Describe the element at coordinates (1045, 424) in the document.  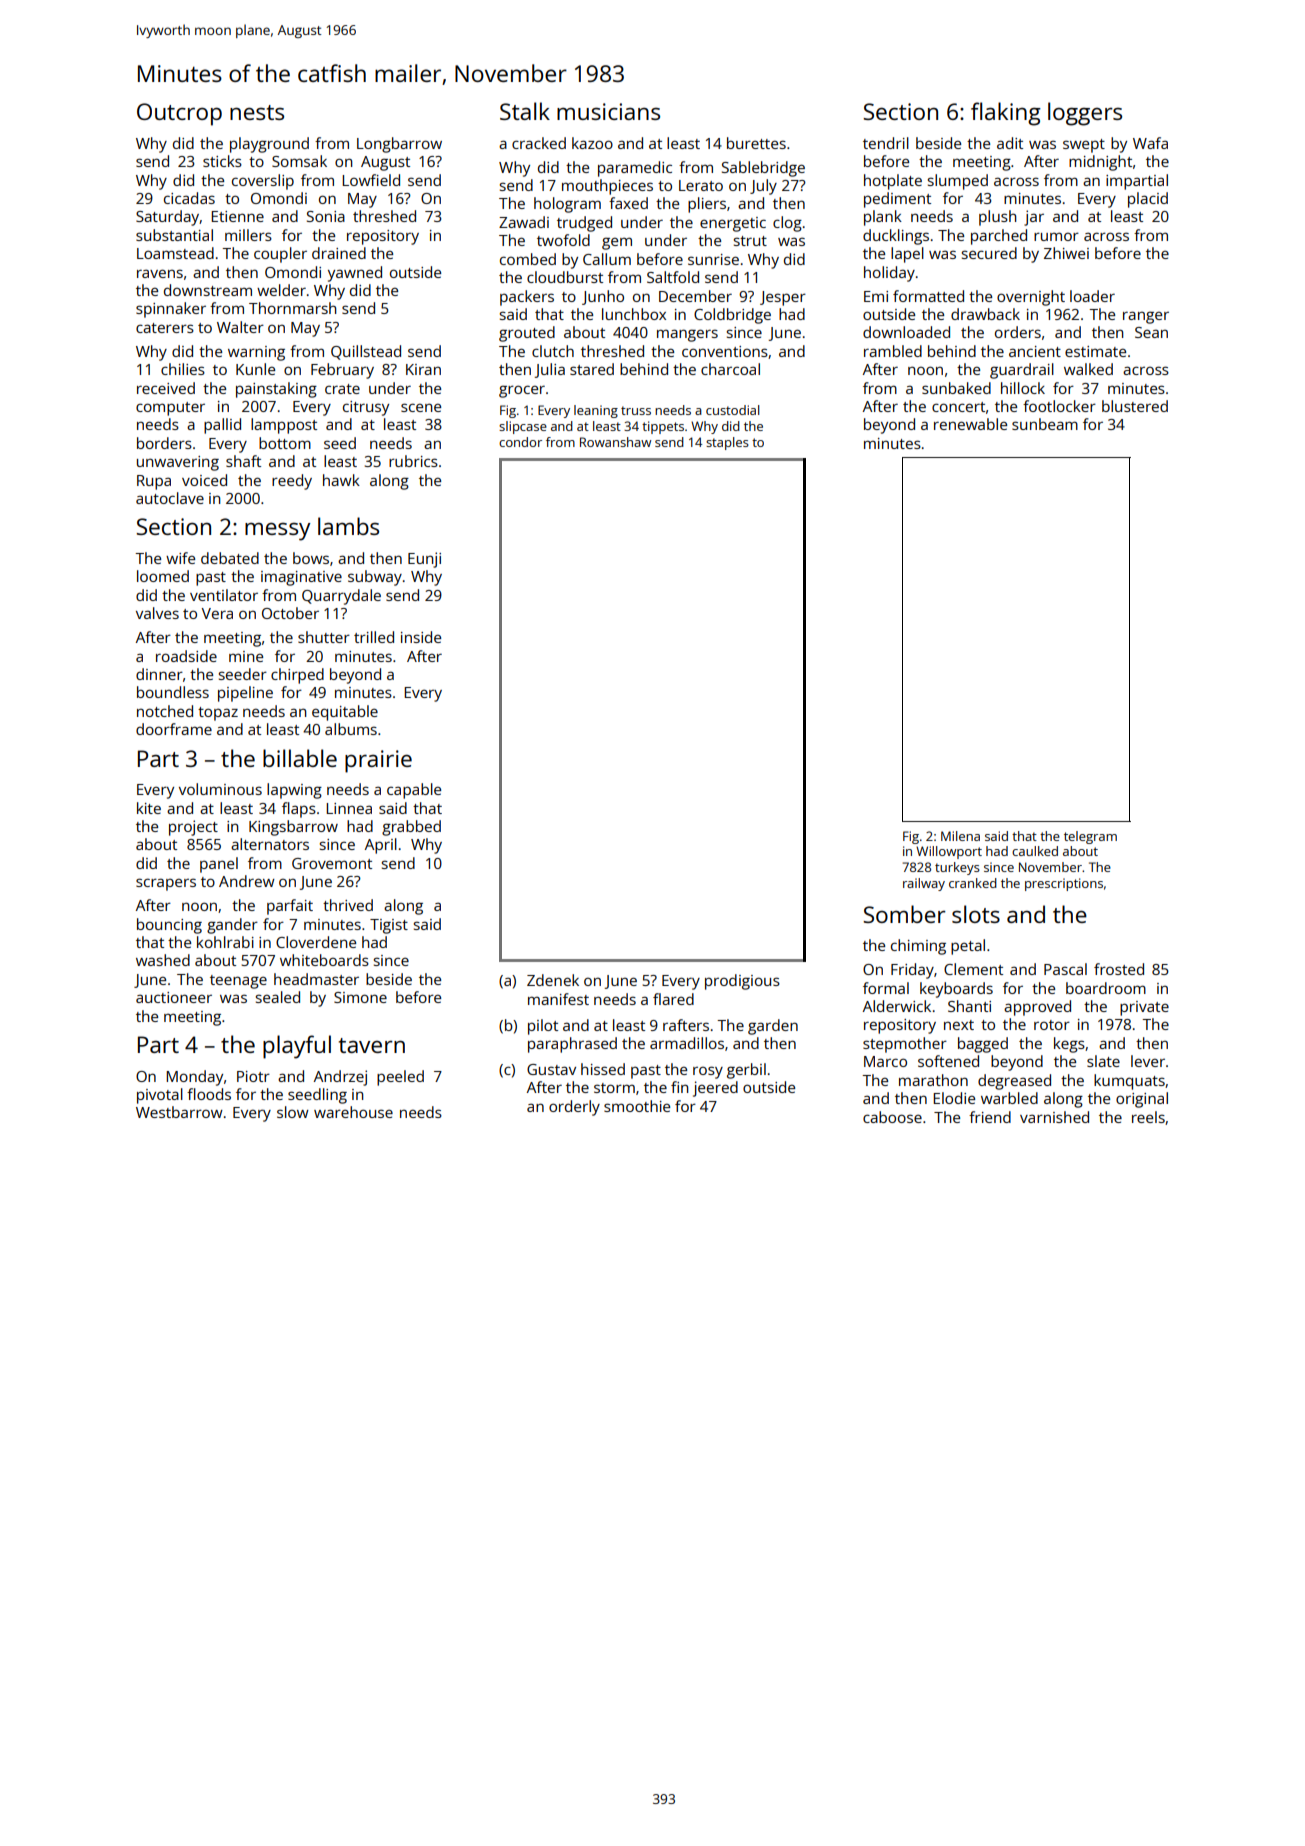
I see `sunbeam` at that location.
